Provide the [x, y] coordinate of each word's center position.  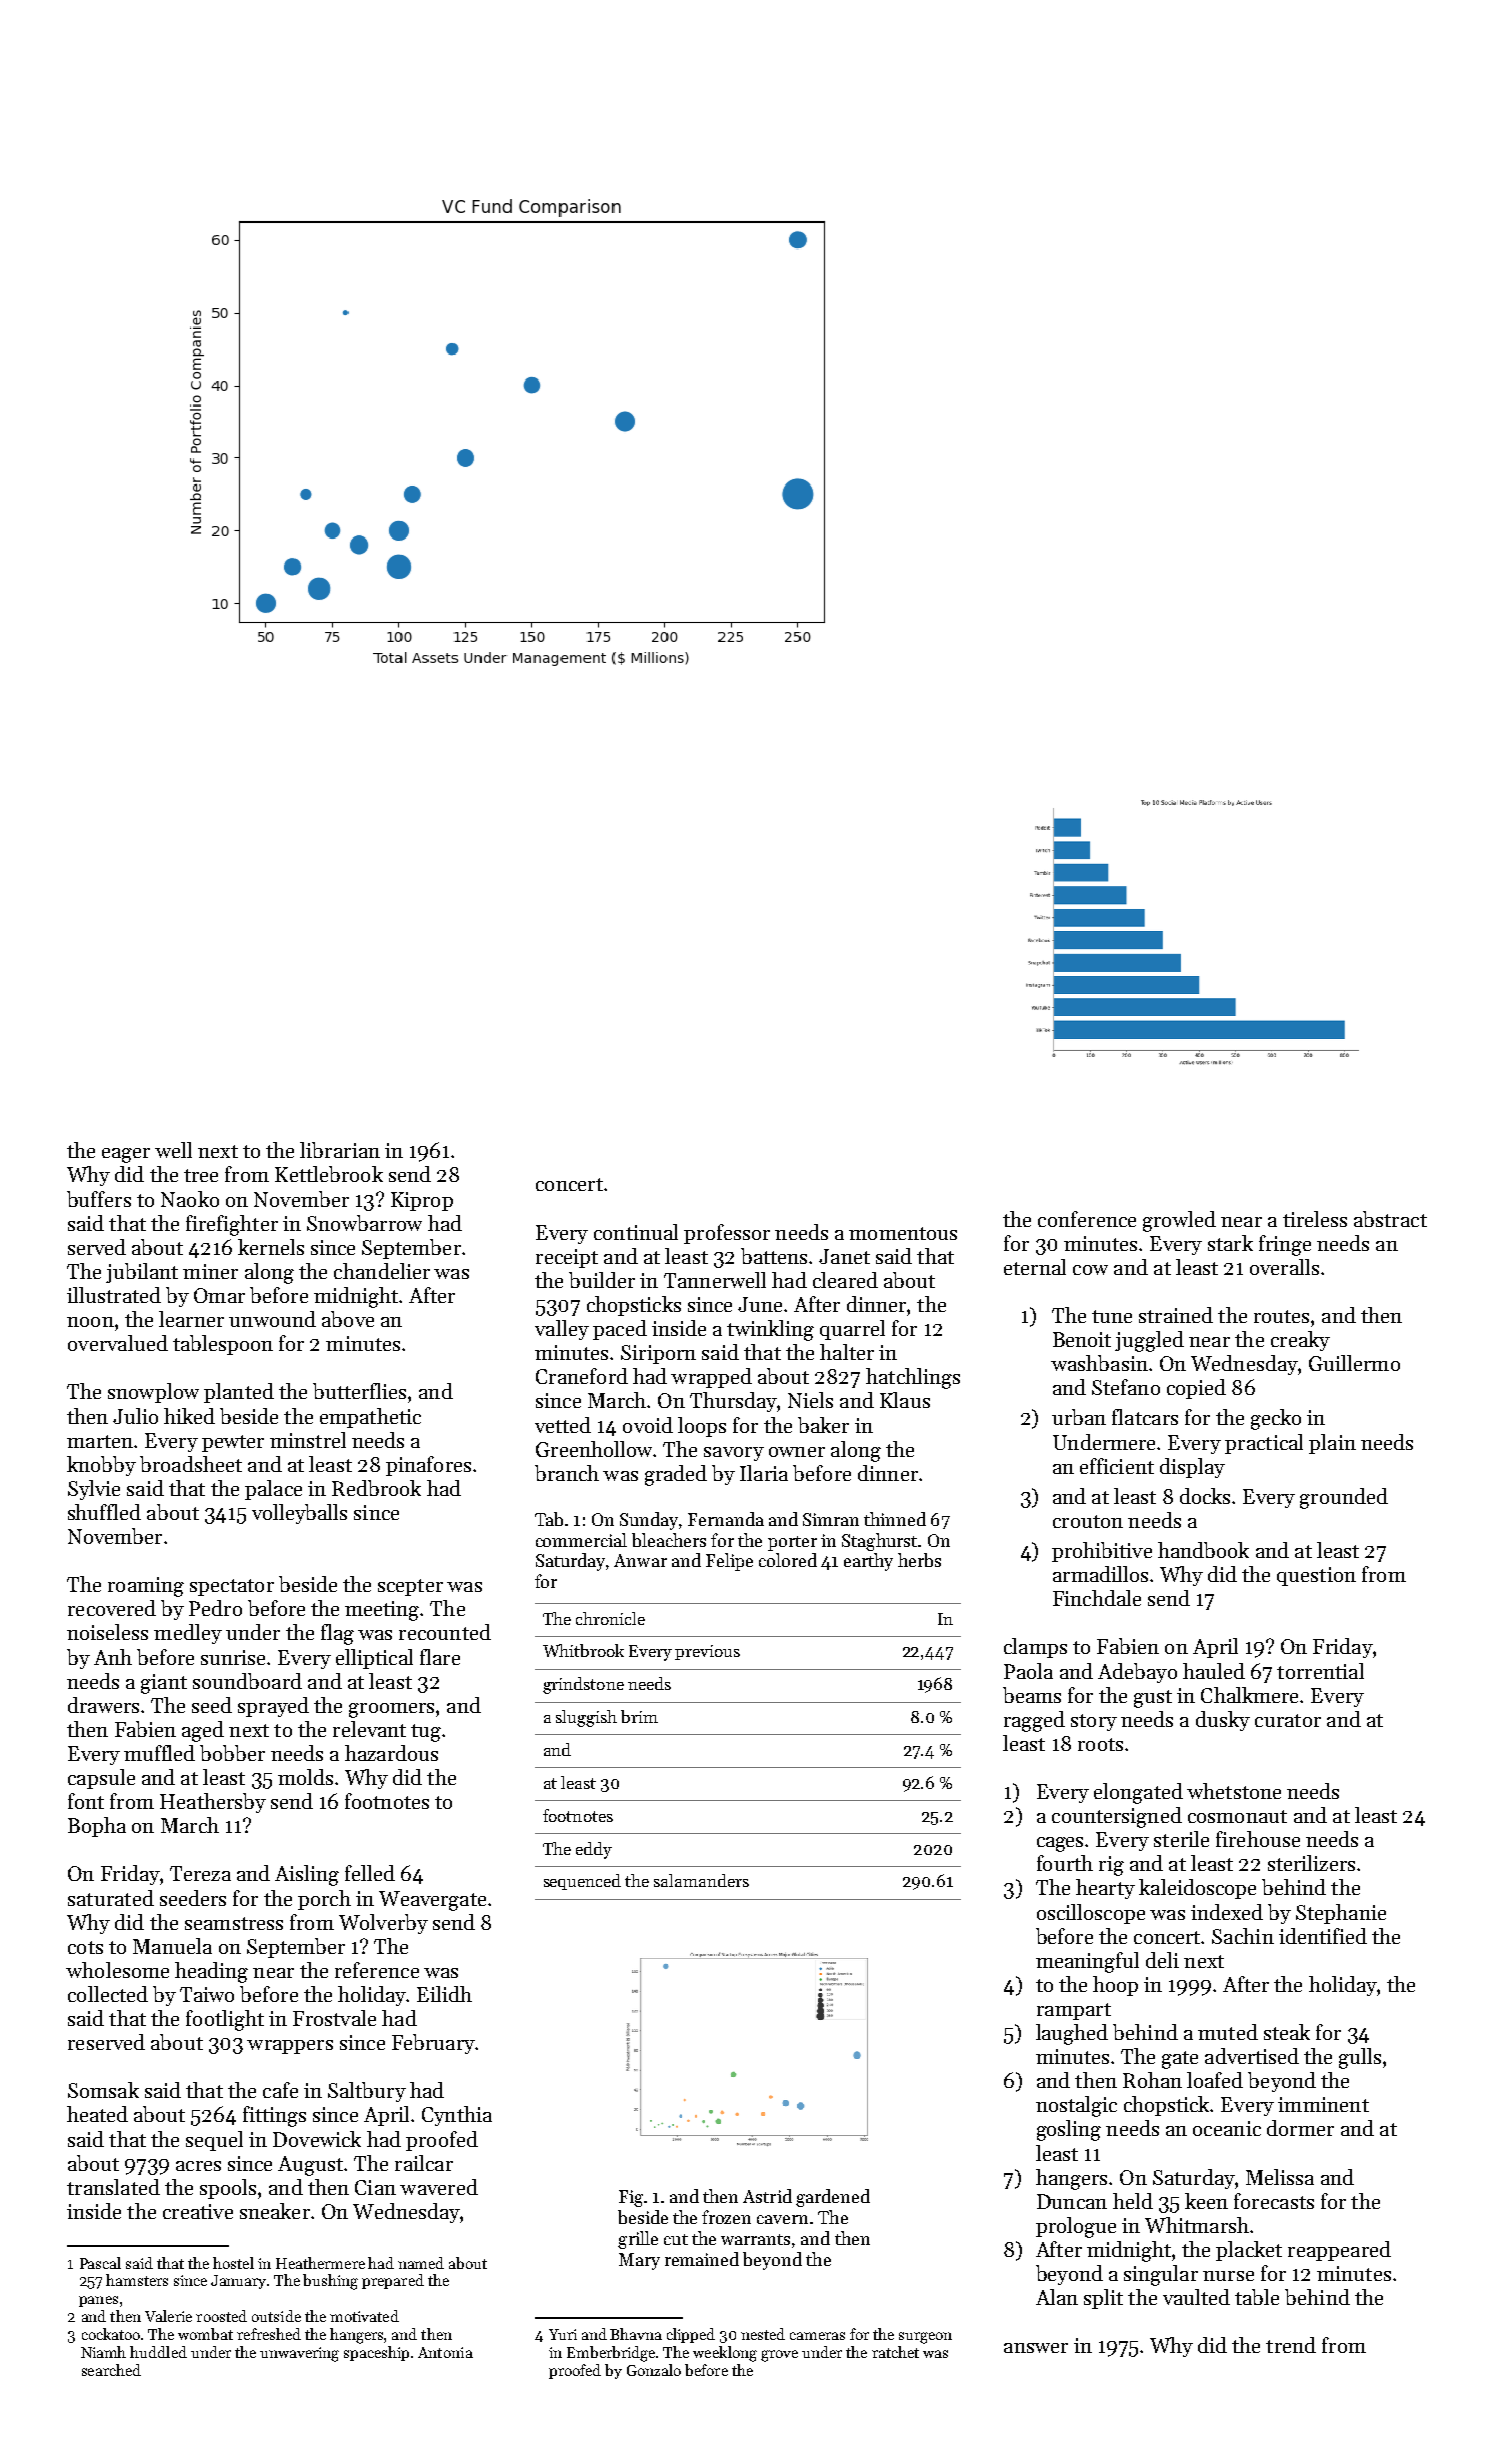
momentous [903, 1233]
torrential [1320, 1671]
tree [201, 1175]
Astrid [767, 2196]
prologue [1076, 2227]
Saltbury [367, 2092]
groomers [391, 1710]
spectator [232, 1587]
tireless [1315, 1219]
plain [1332, 1444]
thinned [895, 1519]
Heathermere [320, 2263]
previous [707, 1652]
